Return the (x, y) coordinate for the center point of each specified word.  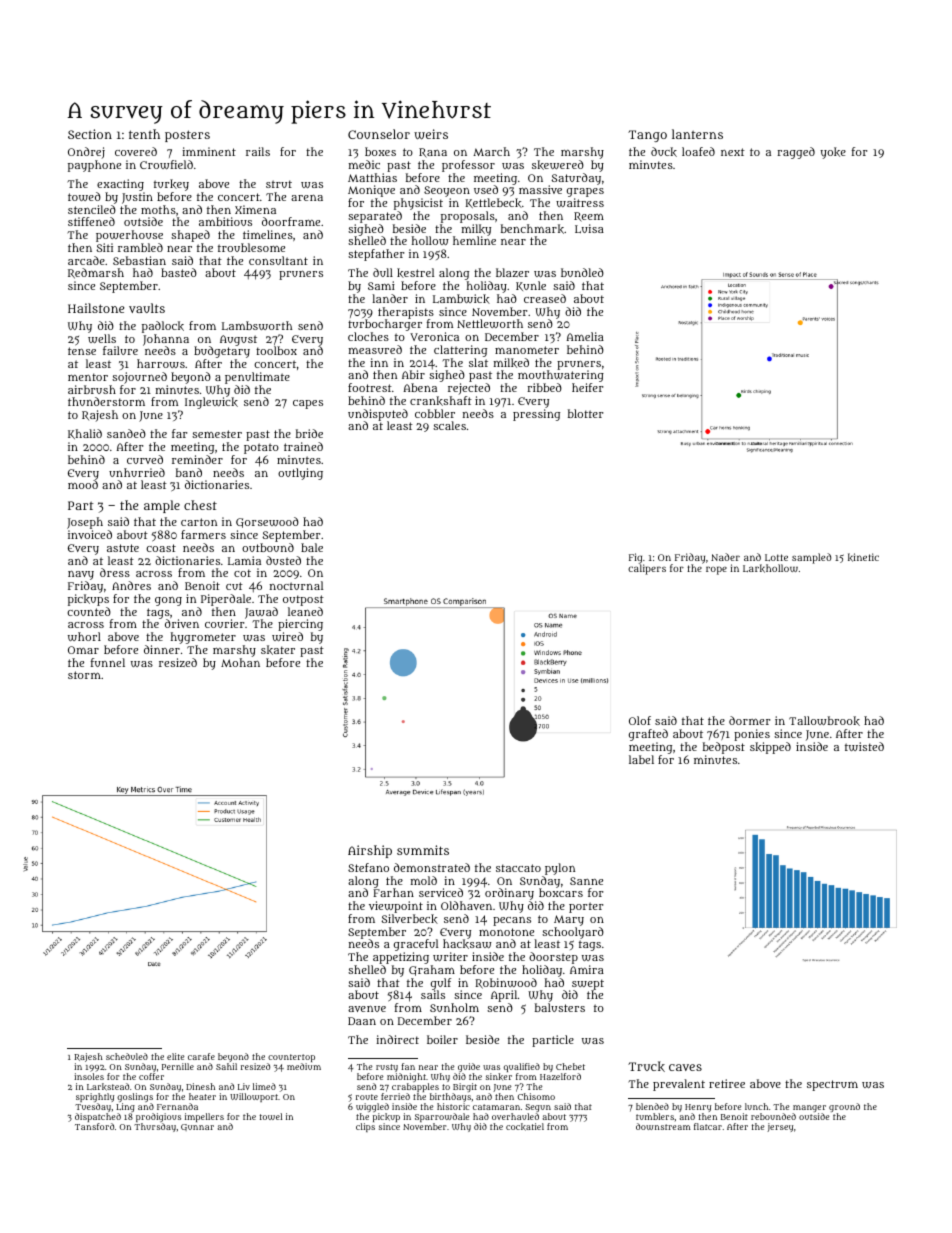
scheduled (127, 1056)
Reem (589, 217)
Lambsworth (257, 325)
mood (83, 484)
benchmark (532, 229)
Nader (725, 557)
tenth (144, 134)
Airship (370, 851)
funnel (108, 662)
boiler (442, 1039)
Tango (647, 136)
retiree (727, 1083)
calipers (647, 569)
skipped (770, 748)
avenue (367, 1008)
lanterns (697, 134)
